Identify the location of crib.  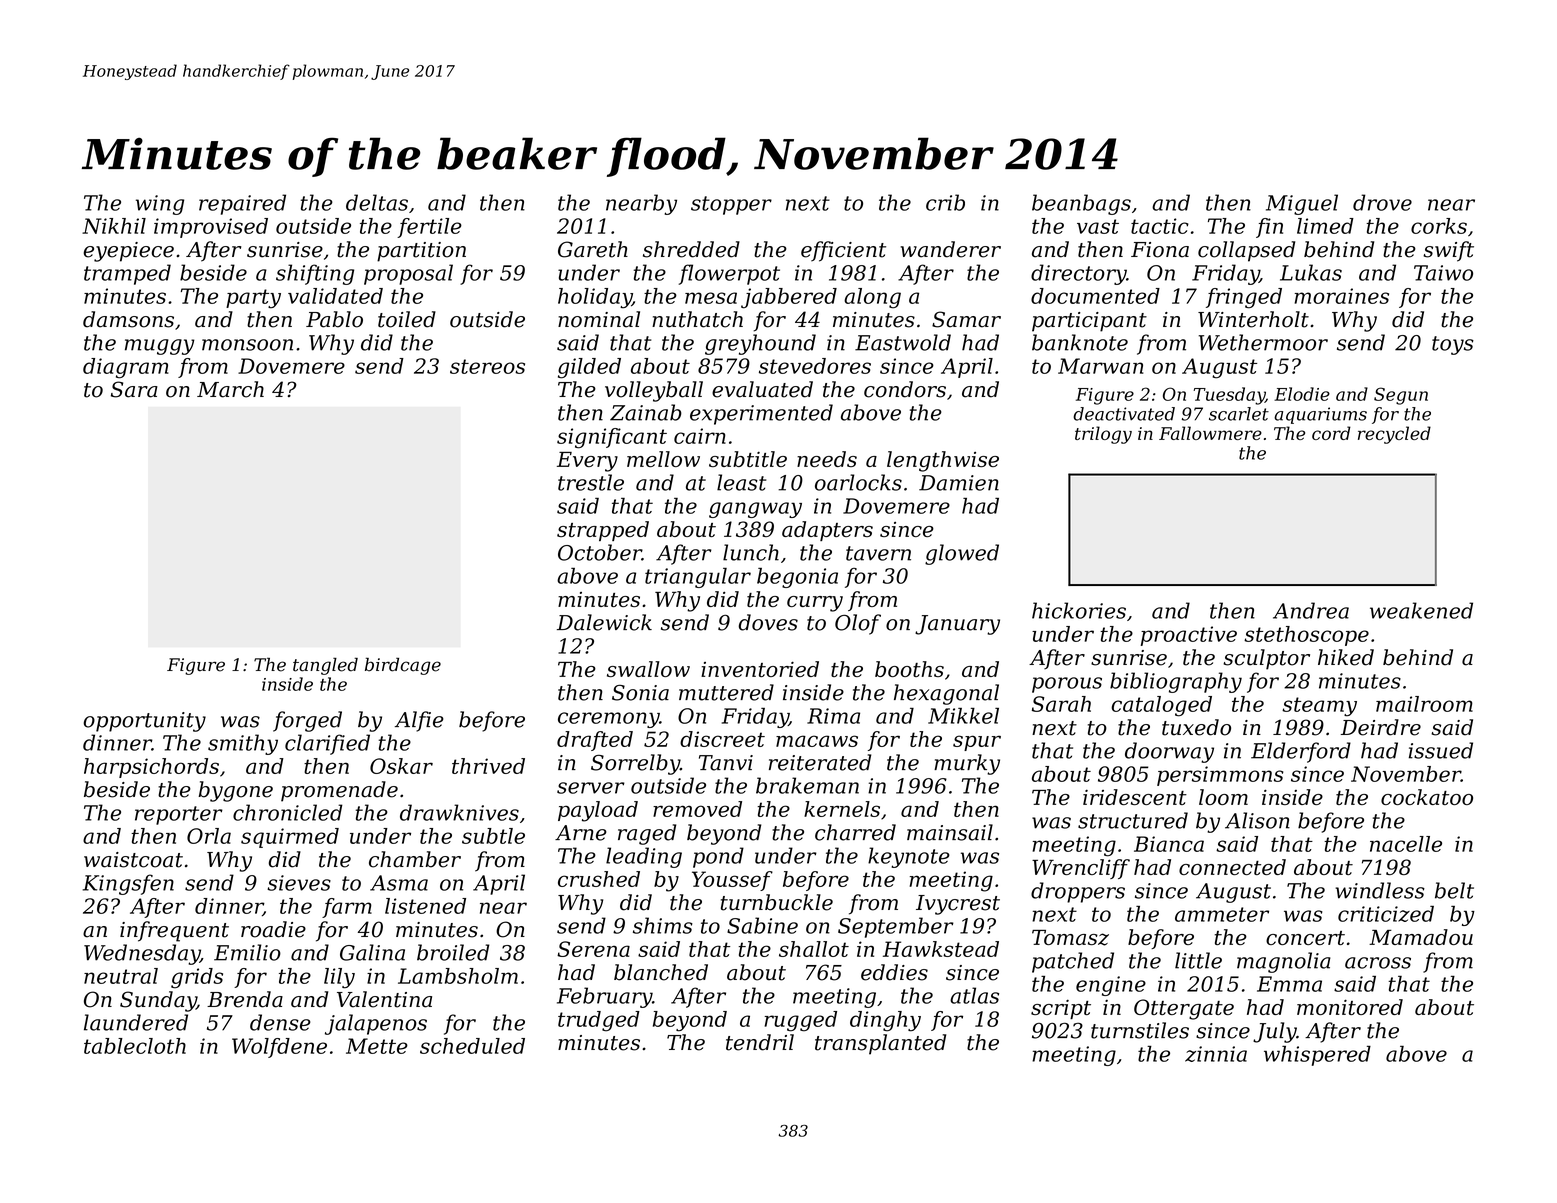
(945, 202).
